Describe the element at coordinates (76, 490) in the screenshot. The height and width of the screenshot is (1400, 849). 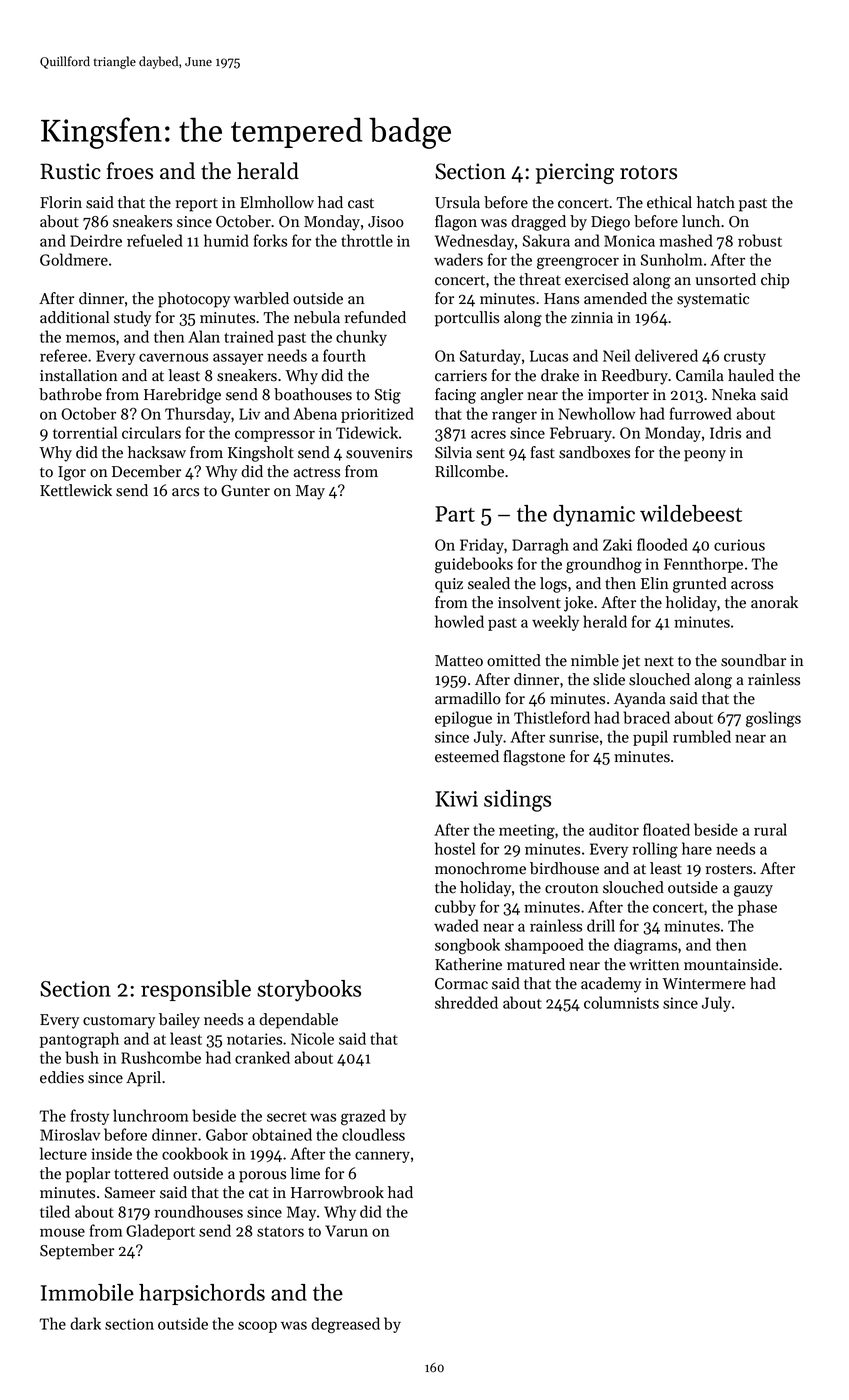
I see `Kettlewick` at that location.
